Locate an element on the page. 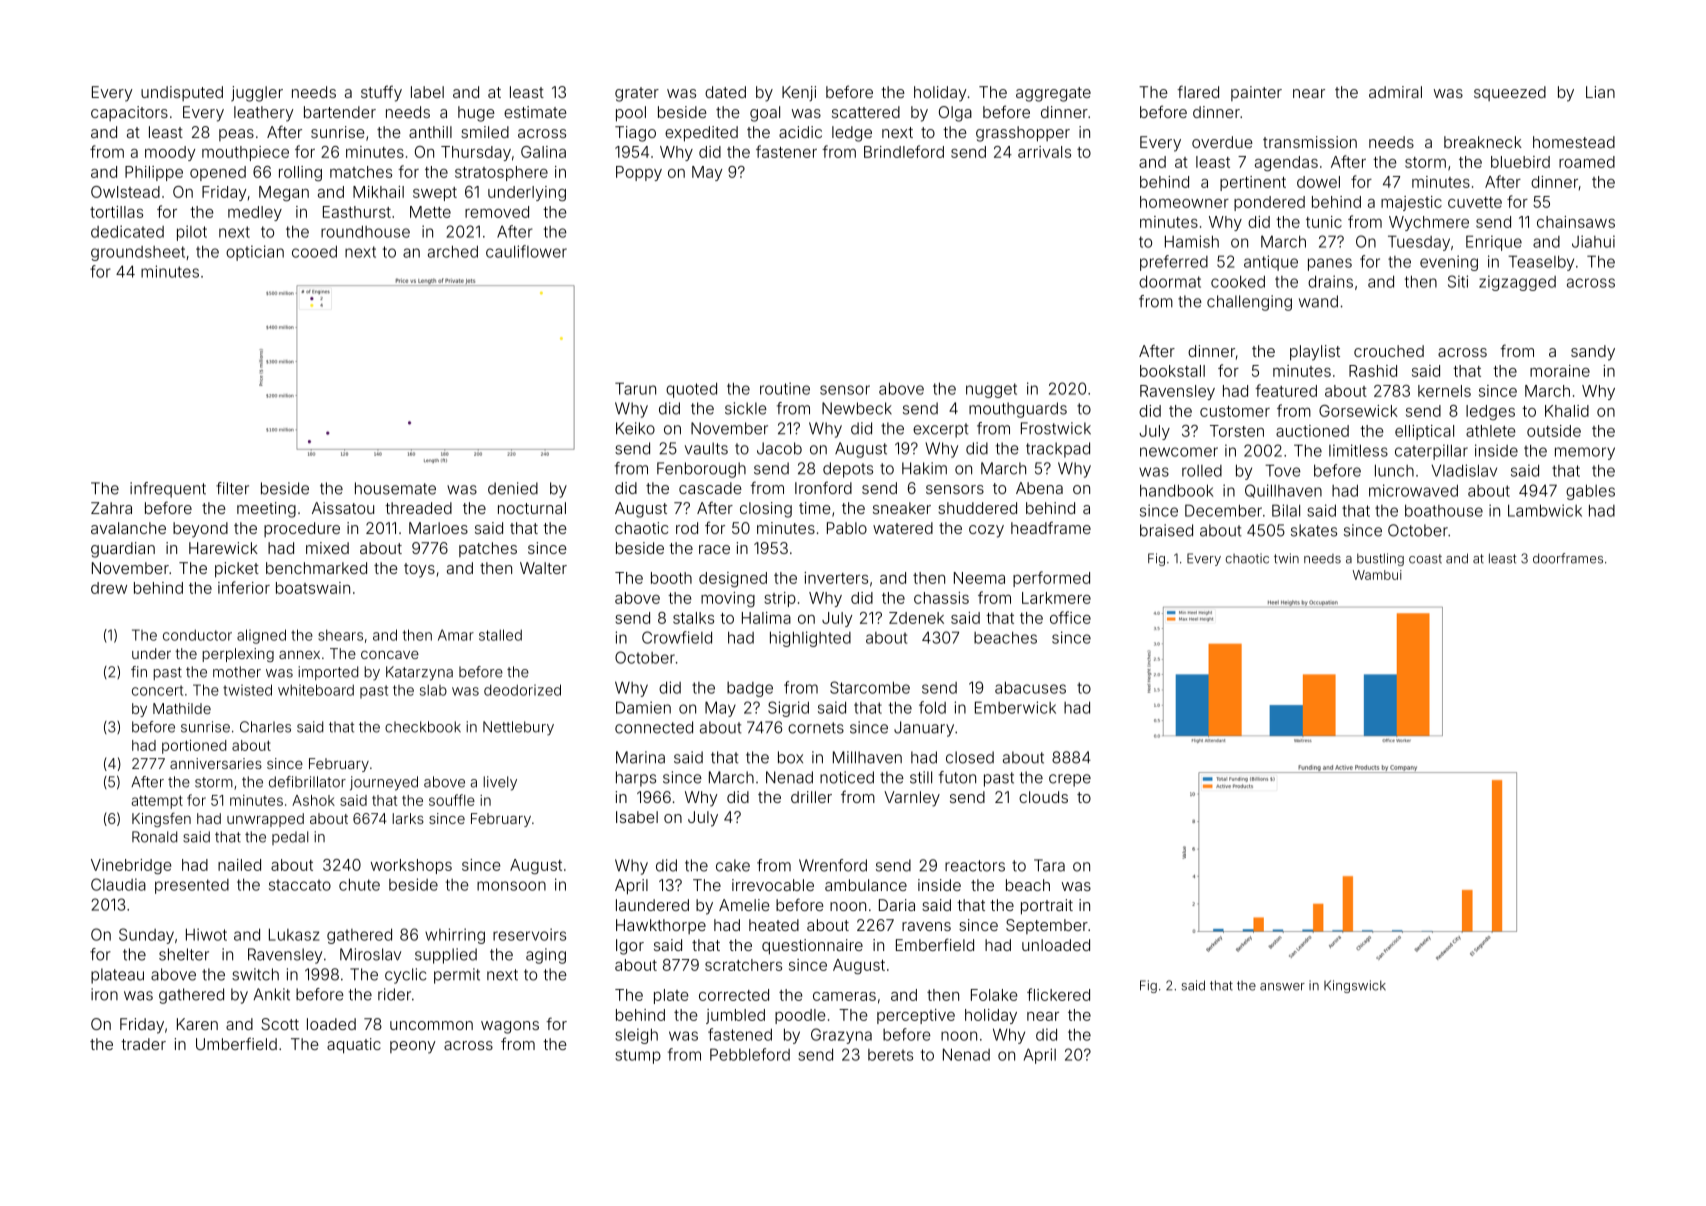  checkbook is located at coordinates (423, 727).
